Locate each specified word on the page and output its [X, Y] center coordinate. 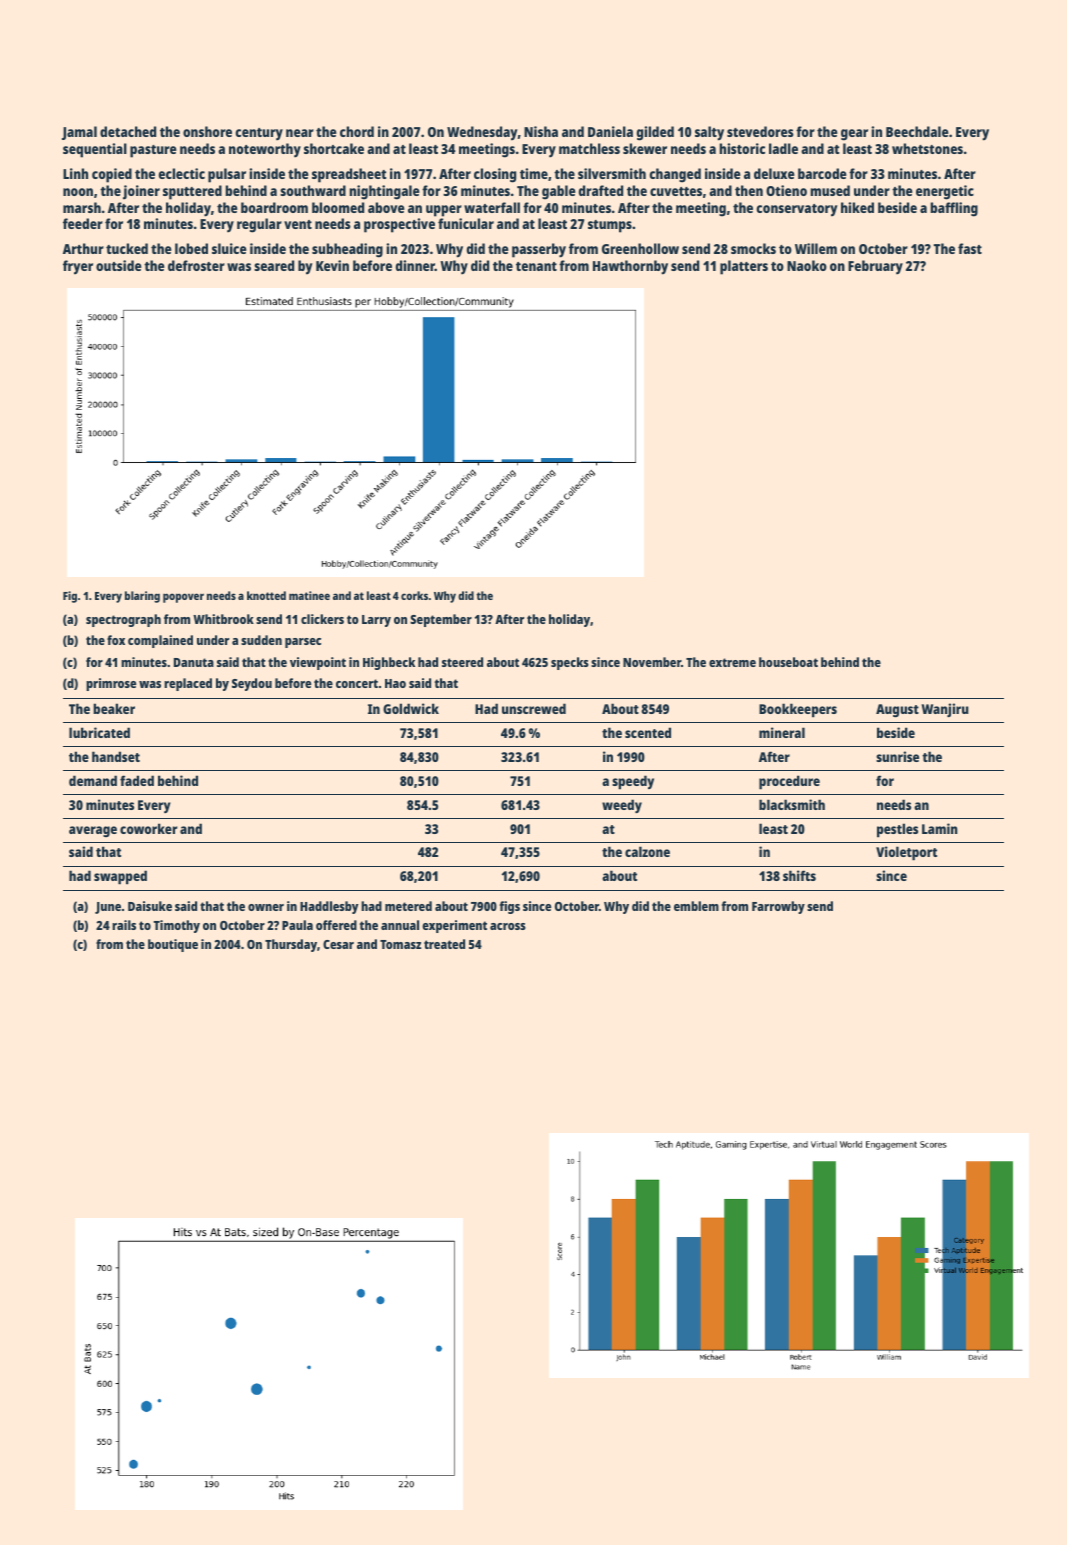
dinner [415, 265]
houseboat [788, 662]
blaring [142, 597]
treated [444, 944]
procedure [789, 782]
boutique [173, 945]
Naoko [807, 265]
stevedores [760, 131]
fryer [78, 267]
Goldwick [411, 708]
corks [414, 595]
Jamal [79, 133]
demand [93, 780]
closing [495, 175]
